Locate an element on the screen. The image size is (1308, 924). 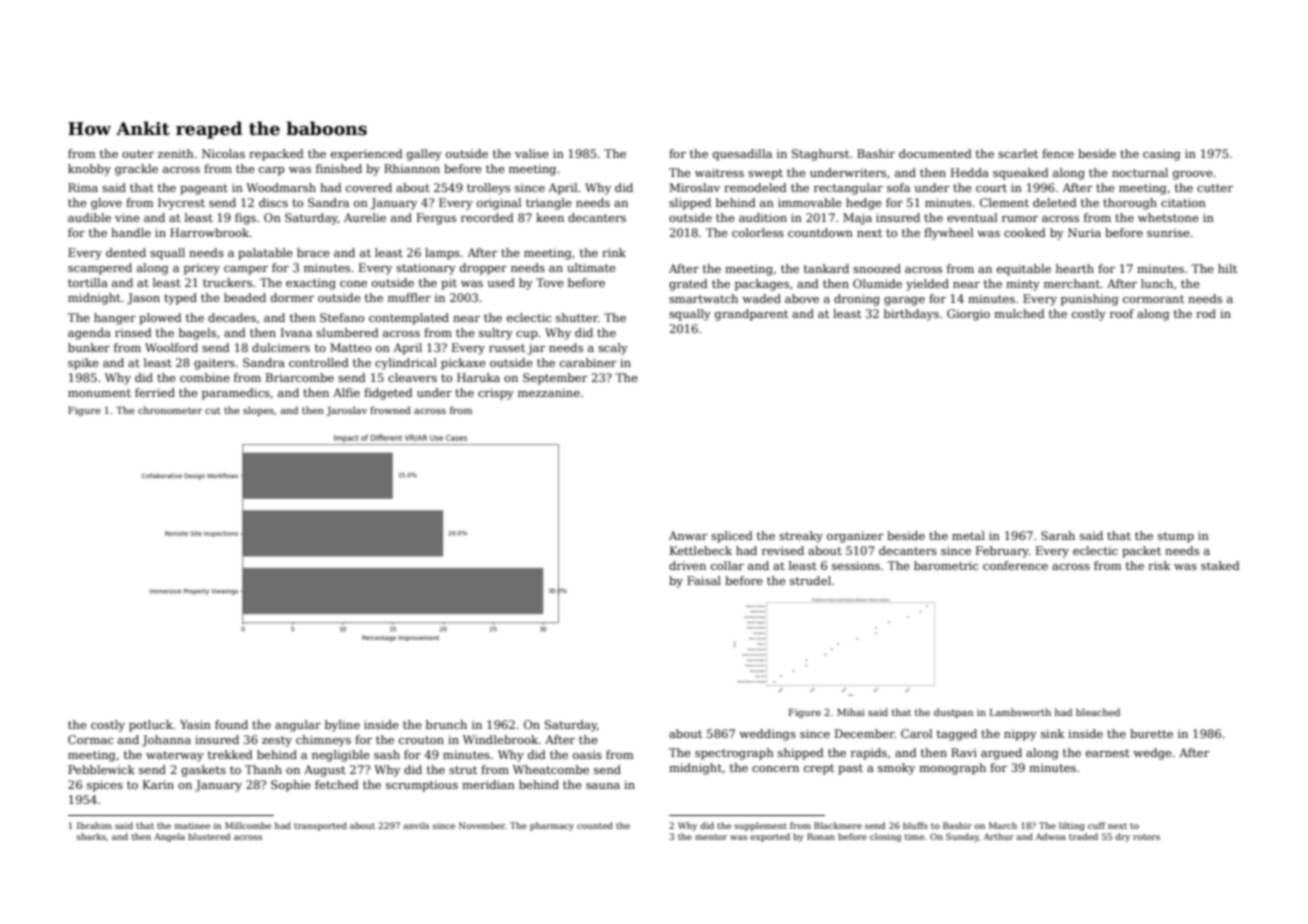
rink is located at coordinates (614, 252).
